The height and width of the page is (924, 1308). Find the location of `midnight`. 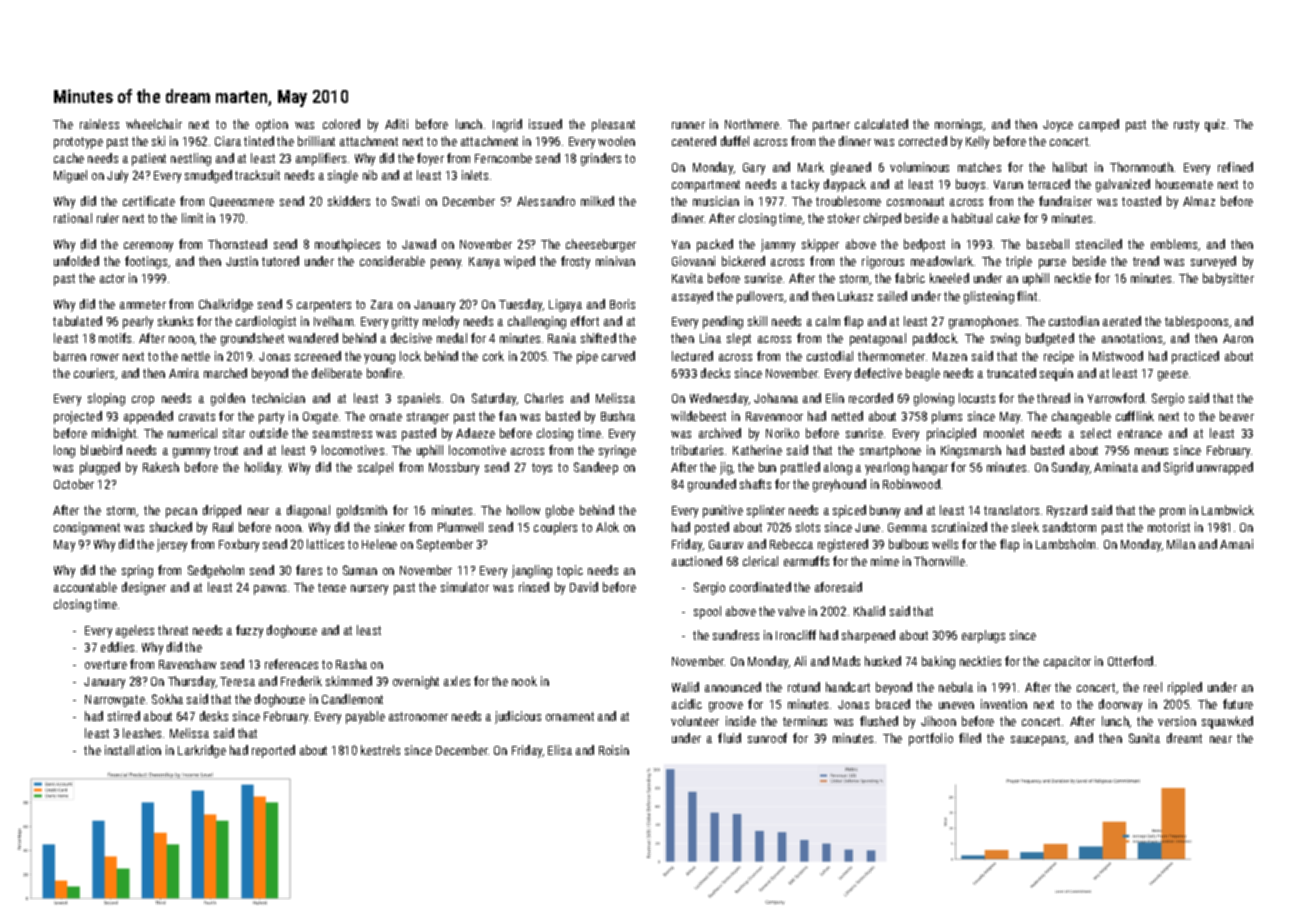

midnight is located at coordinates (114, 434).
